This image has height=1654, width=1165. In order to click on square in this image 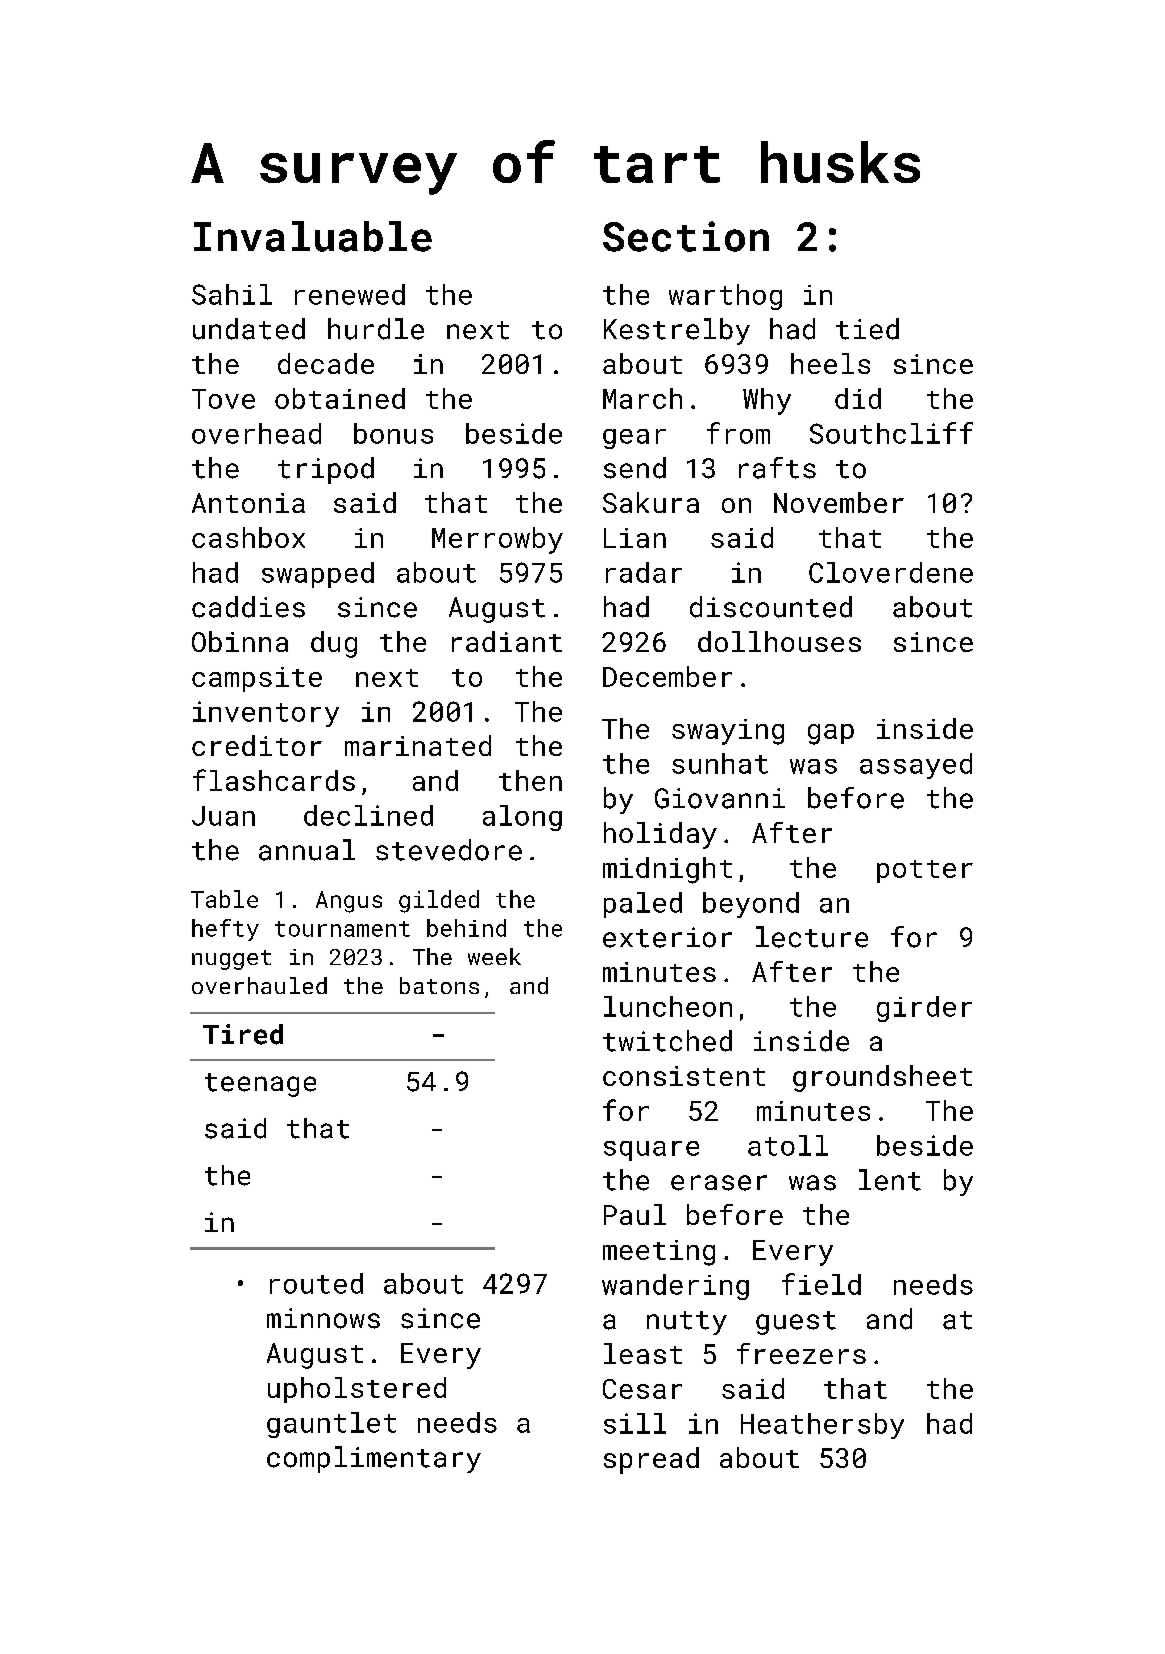, I will do `click(651, 1151)`.
